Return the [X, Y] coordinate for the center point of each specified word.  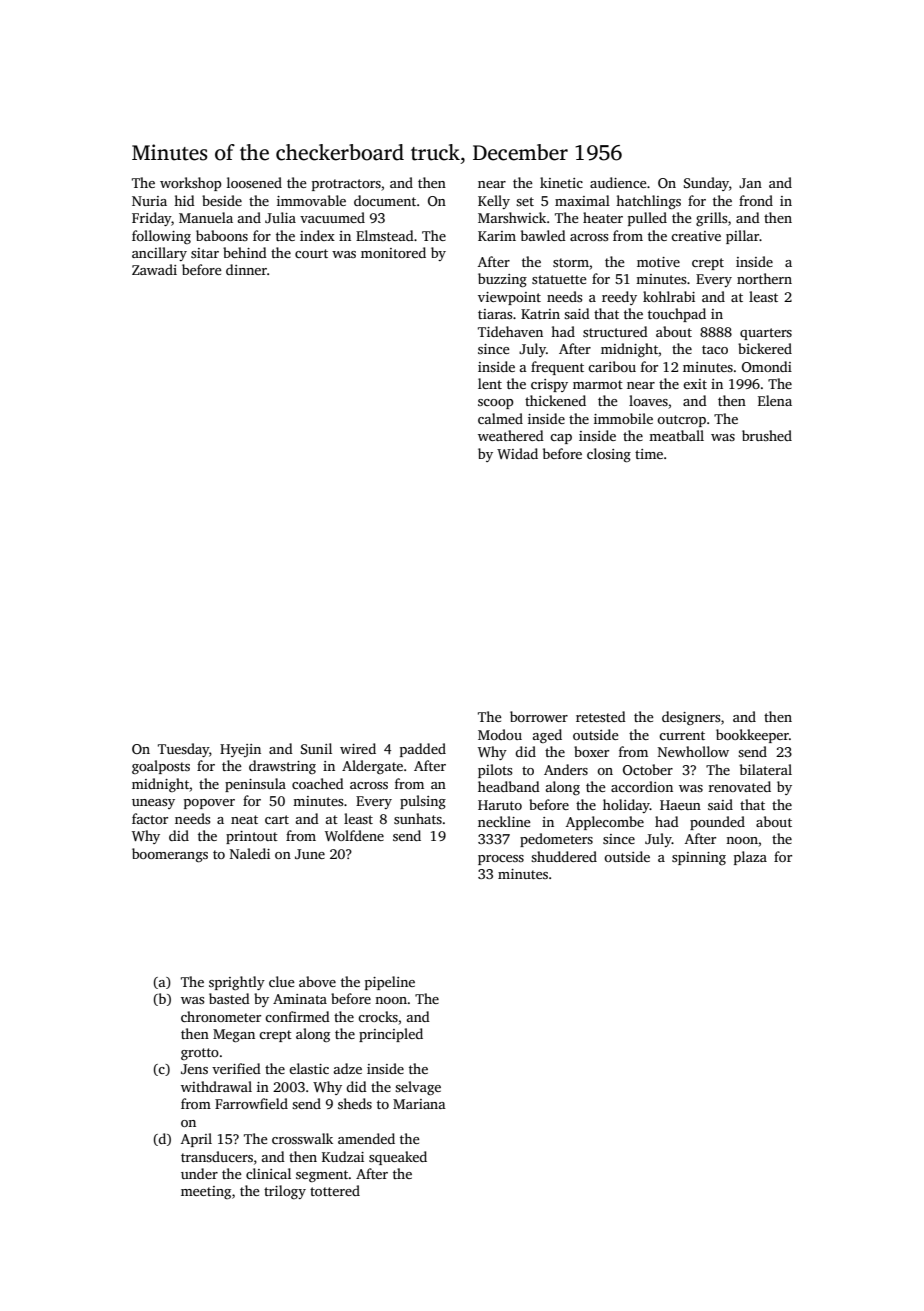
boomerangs [170, 855]
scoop [496, 404]
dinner [246, 269]
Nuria [149, 201]
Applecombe [605, 823]
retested [601, 716]
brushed [767, 435]
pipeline [390, 983]
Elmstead [385, 235]
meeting [206, 1192]
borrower [539, 716]
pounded [717, 823]
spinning [699, 858]
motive [658, 262]
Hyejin [240, 750]
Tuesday [183, 750]
